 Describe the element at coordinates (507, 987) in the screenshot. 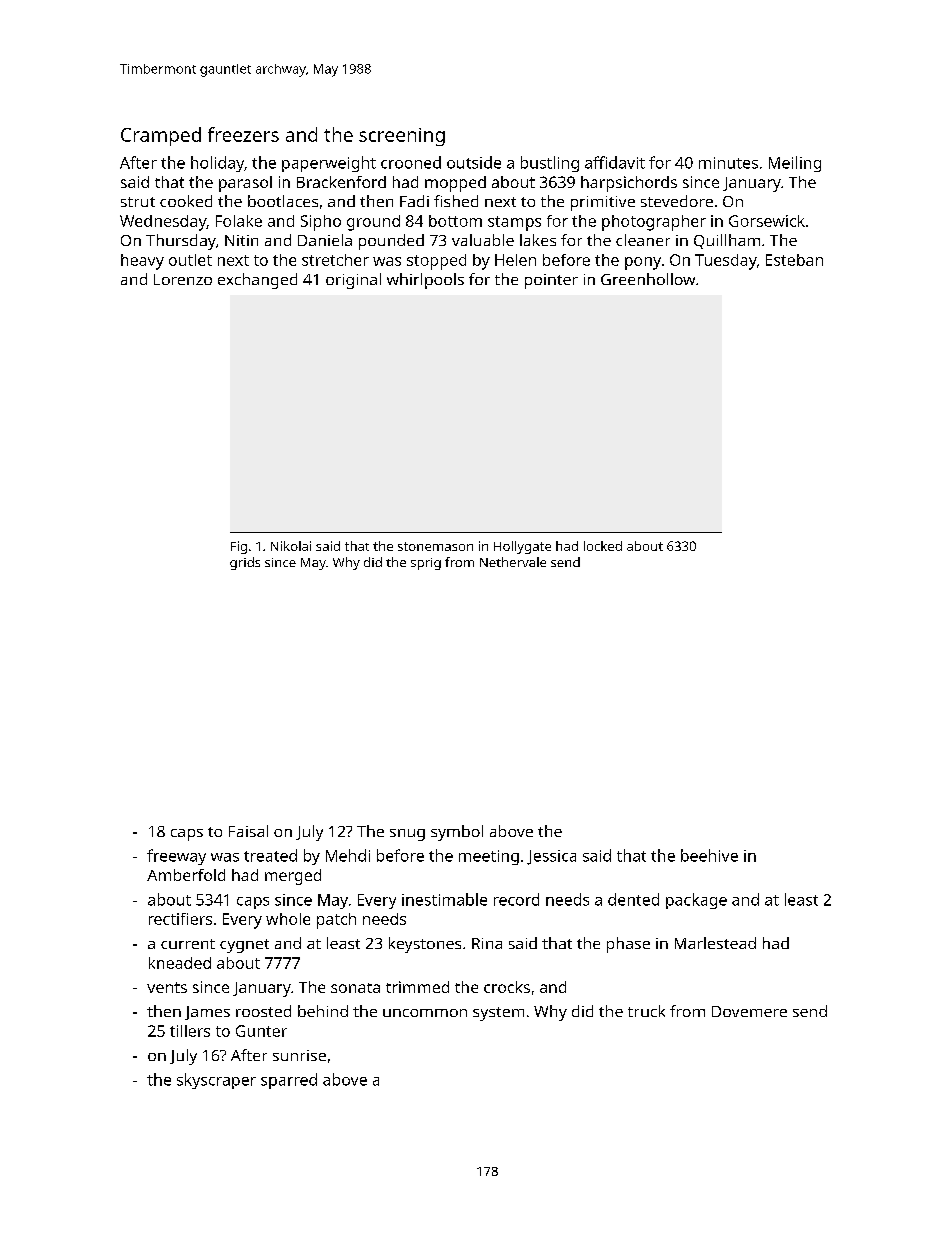

I see `crocks` at that location.
